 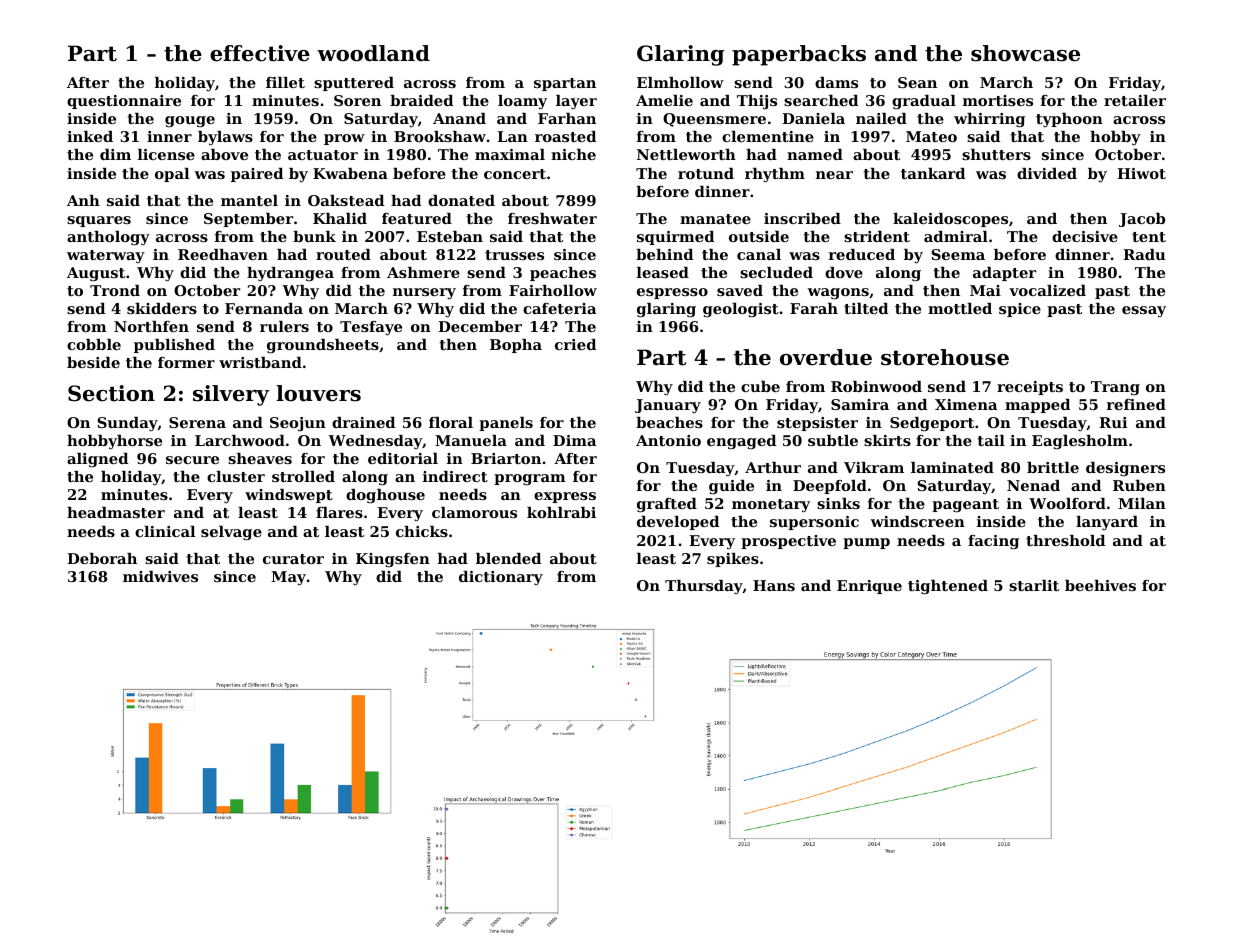 I want to click on Sean, so click(x=917, y=82).
